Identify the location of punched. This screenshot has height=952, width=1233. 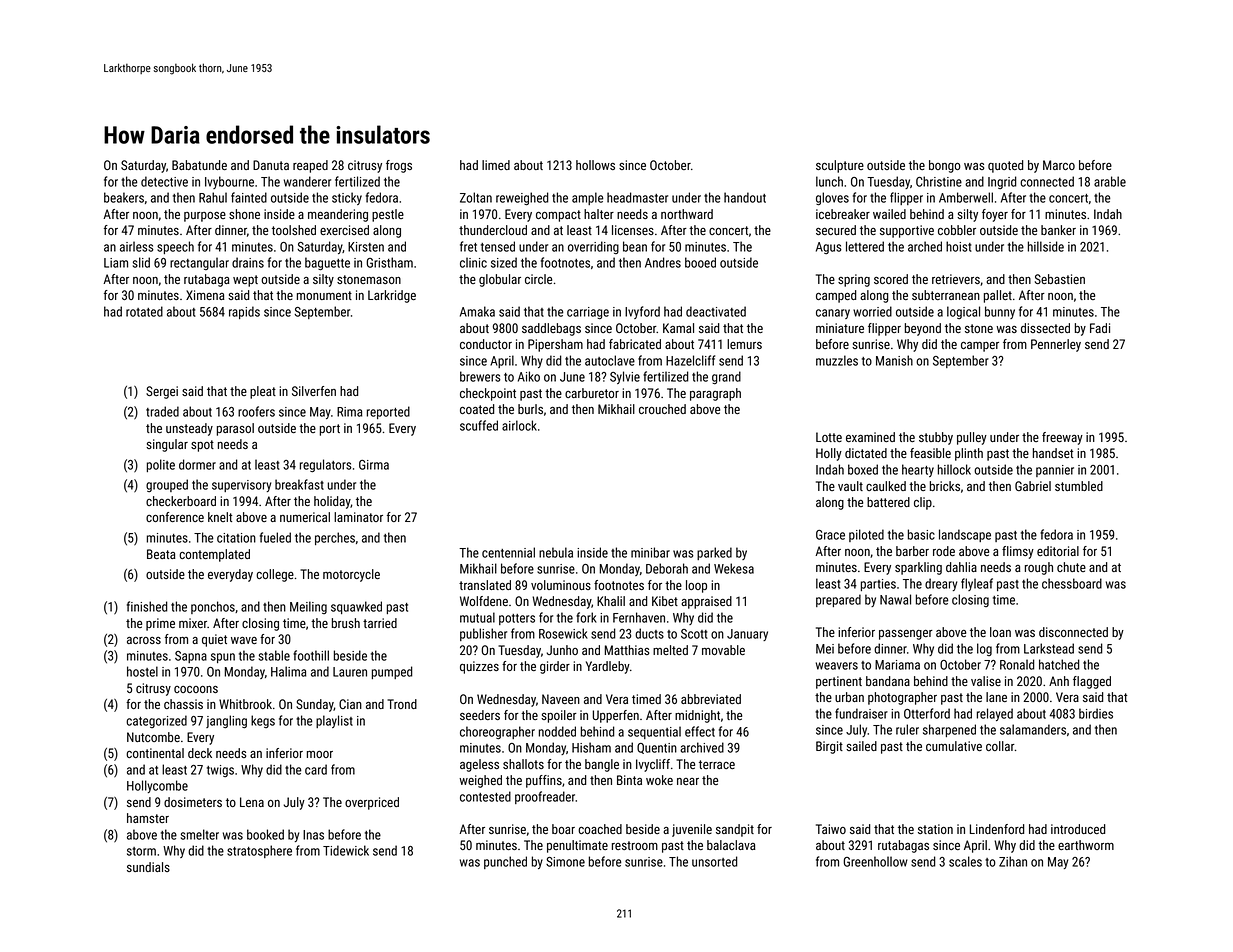
(505, 862).
